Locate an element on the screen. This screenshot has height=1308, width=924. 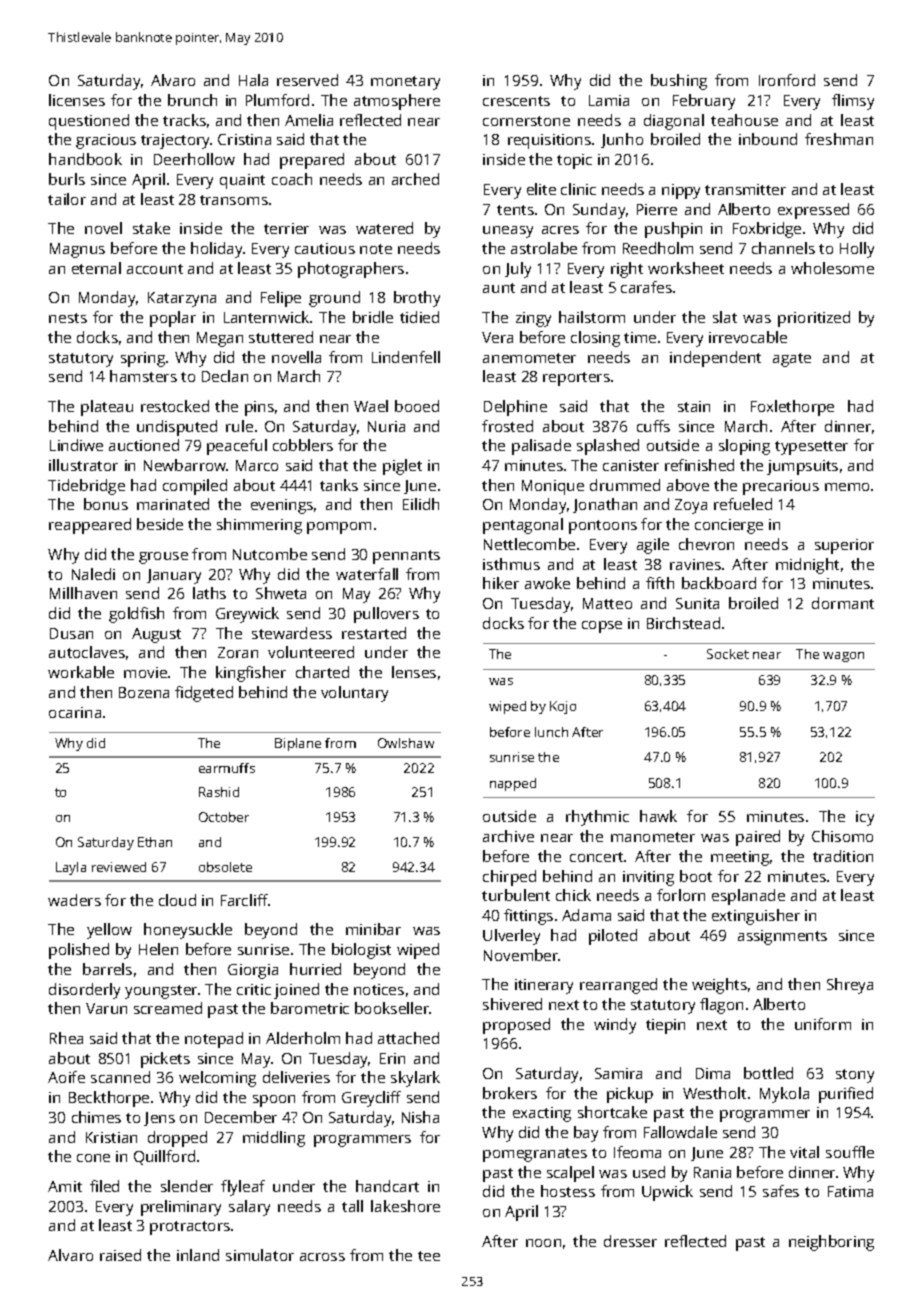
Hala is located at coordinates (253, 80).
